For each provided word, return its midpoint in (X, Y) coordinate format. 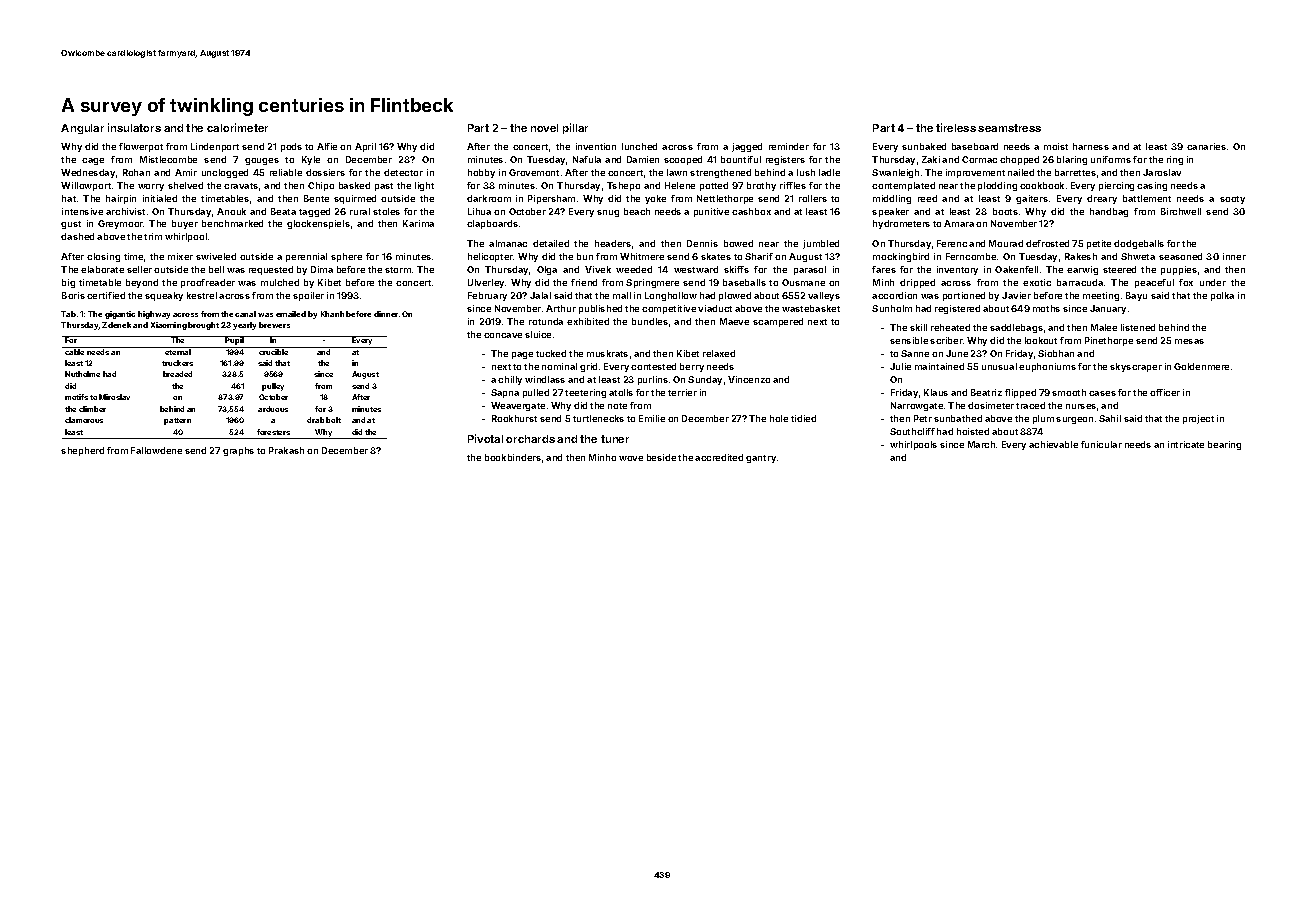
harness (1091, 146)
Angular (82, 129)
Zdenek (116, 325)
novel (544, 128)
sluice (538, 334)
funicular (1101, 444)
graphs (238, 451)
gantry (761, 459)
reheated (950, 327)
